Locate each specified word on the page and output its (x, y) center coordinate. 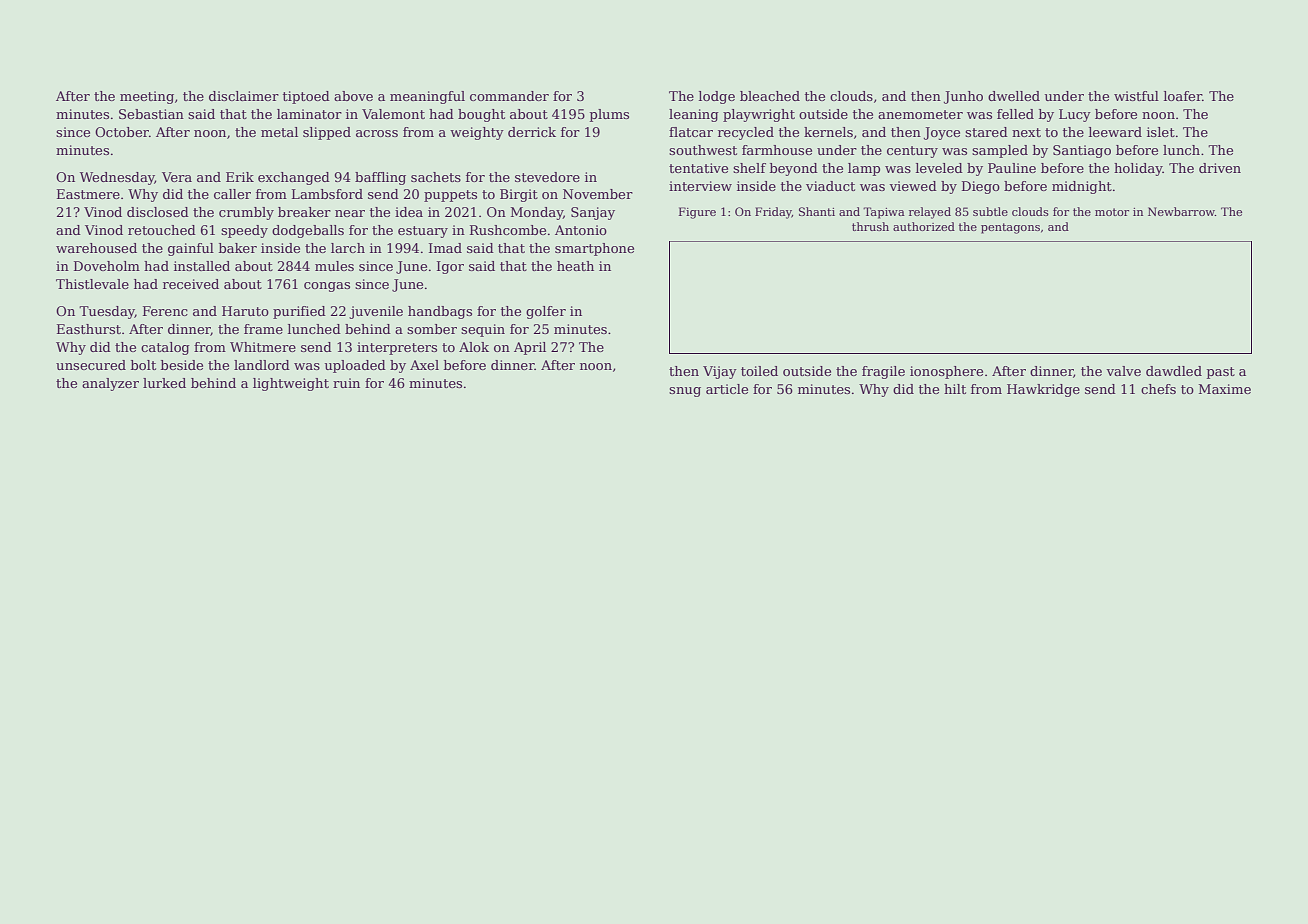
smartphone (594, 249)
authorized (924, 226)
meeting (147, 97)
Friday (773, 213)
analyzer (110, 384)
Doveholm (107, 266)
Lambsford (327, 194)
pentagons (1010, 228)
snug (685, 392)
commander (509, 96)
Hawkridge (1043, 390)
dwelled (1014, 96)
